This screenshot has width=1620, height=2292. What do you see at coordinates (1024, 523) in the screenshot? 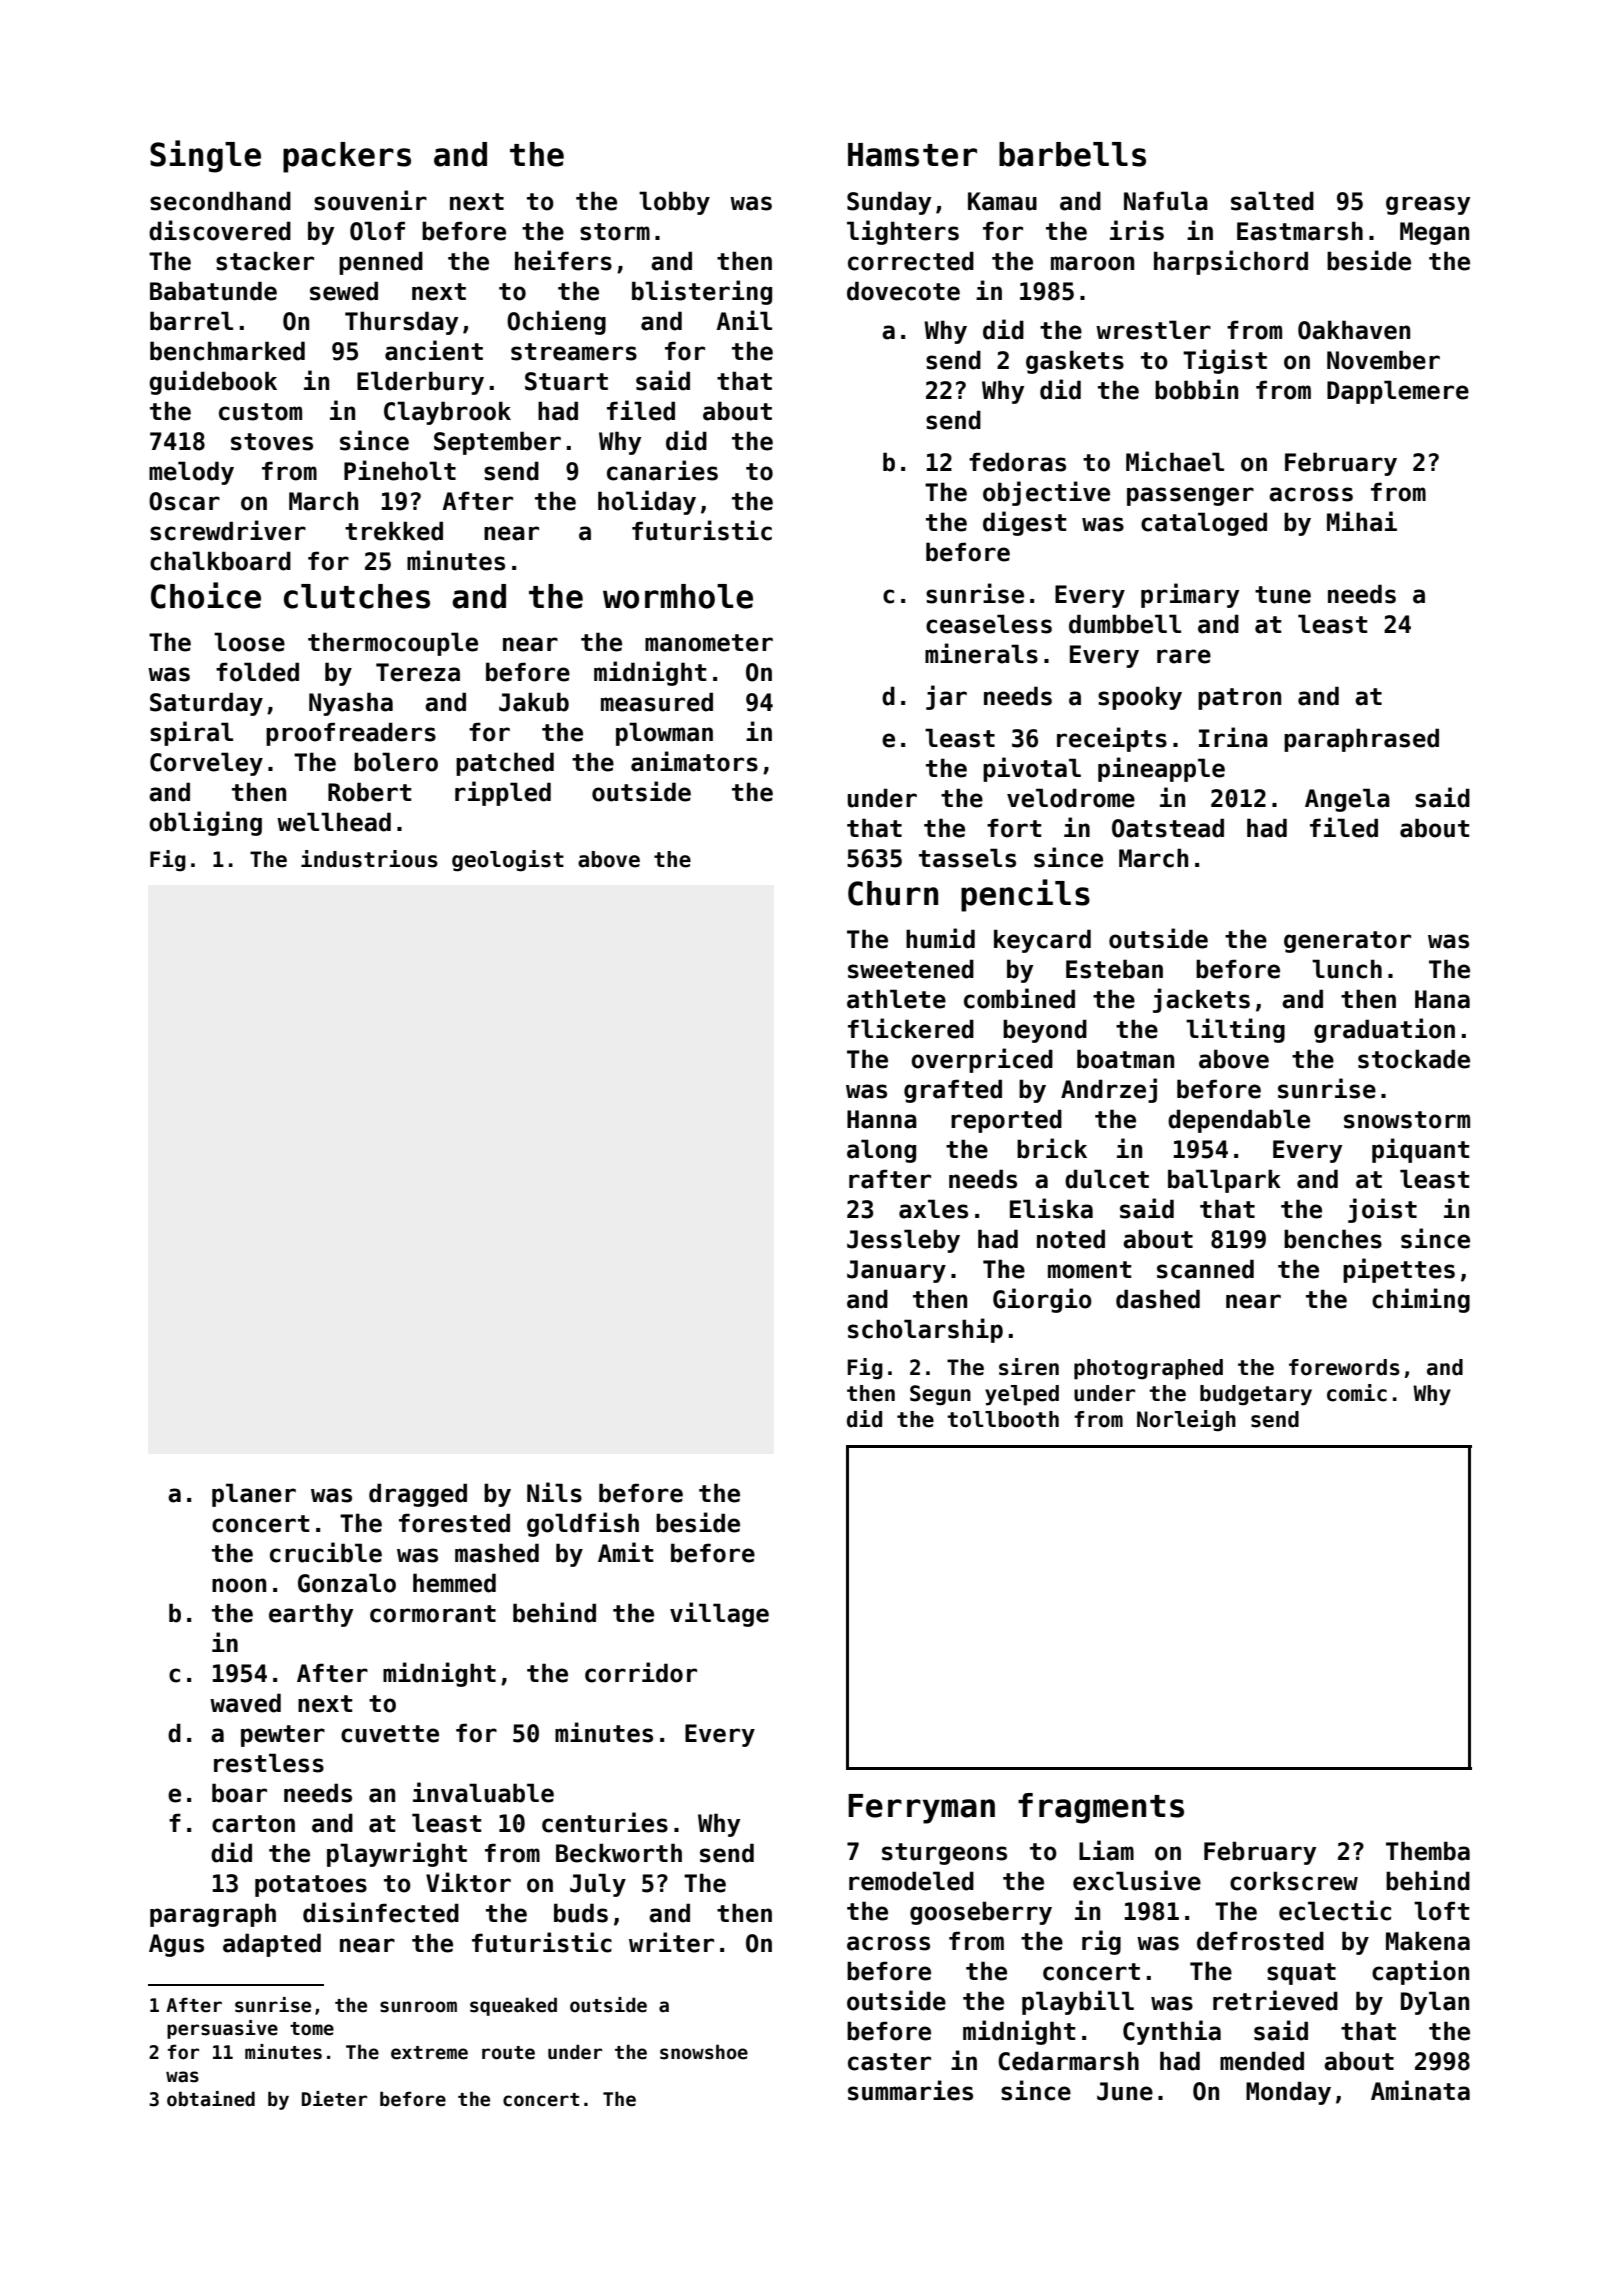
I see `digest` at bounding box center [1024, 523].
